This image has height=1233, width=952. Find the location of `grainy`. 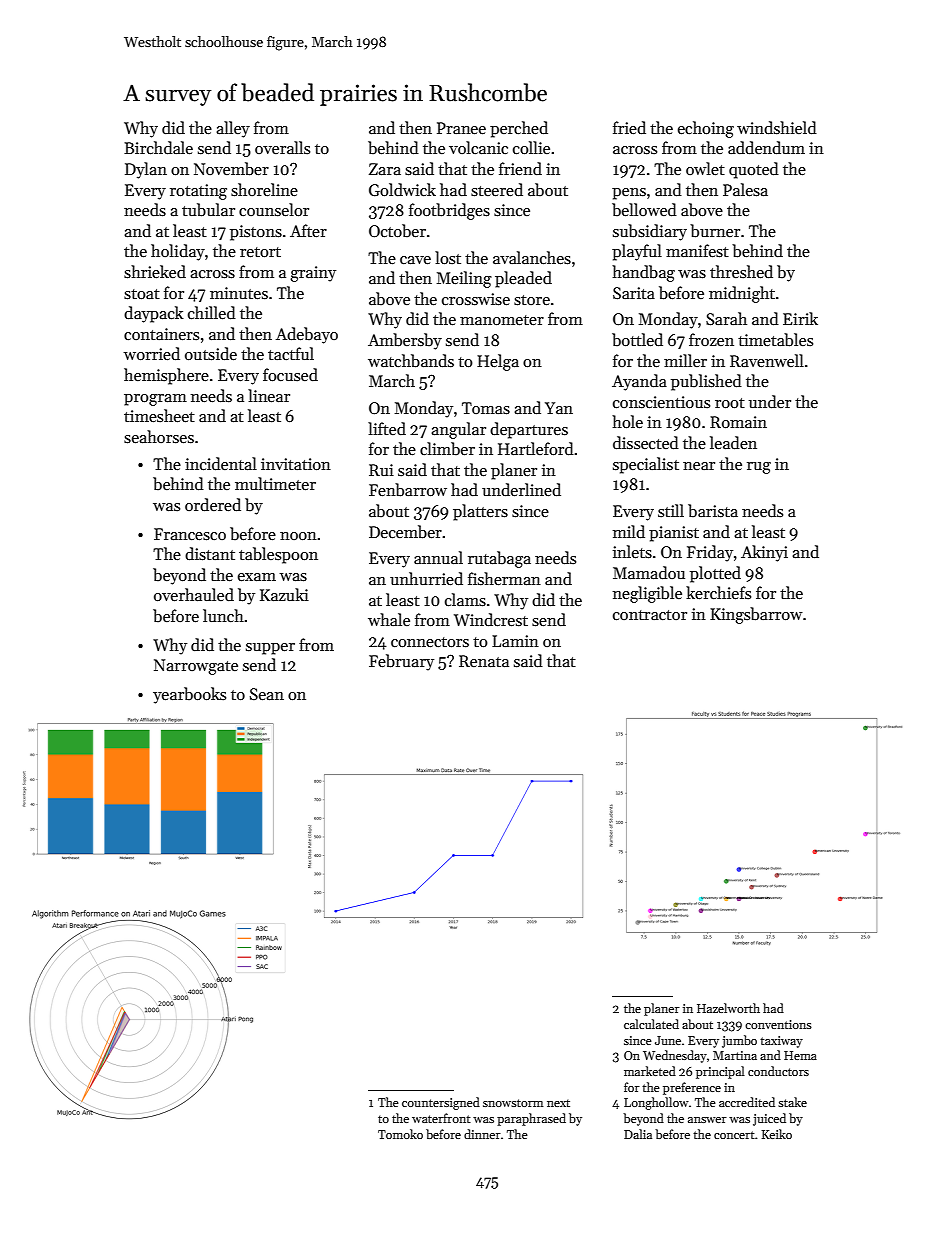

grainy is located at coordinates (313, 274).
